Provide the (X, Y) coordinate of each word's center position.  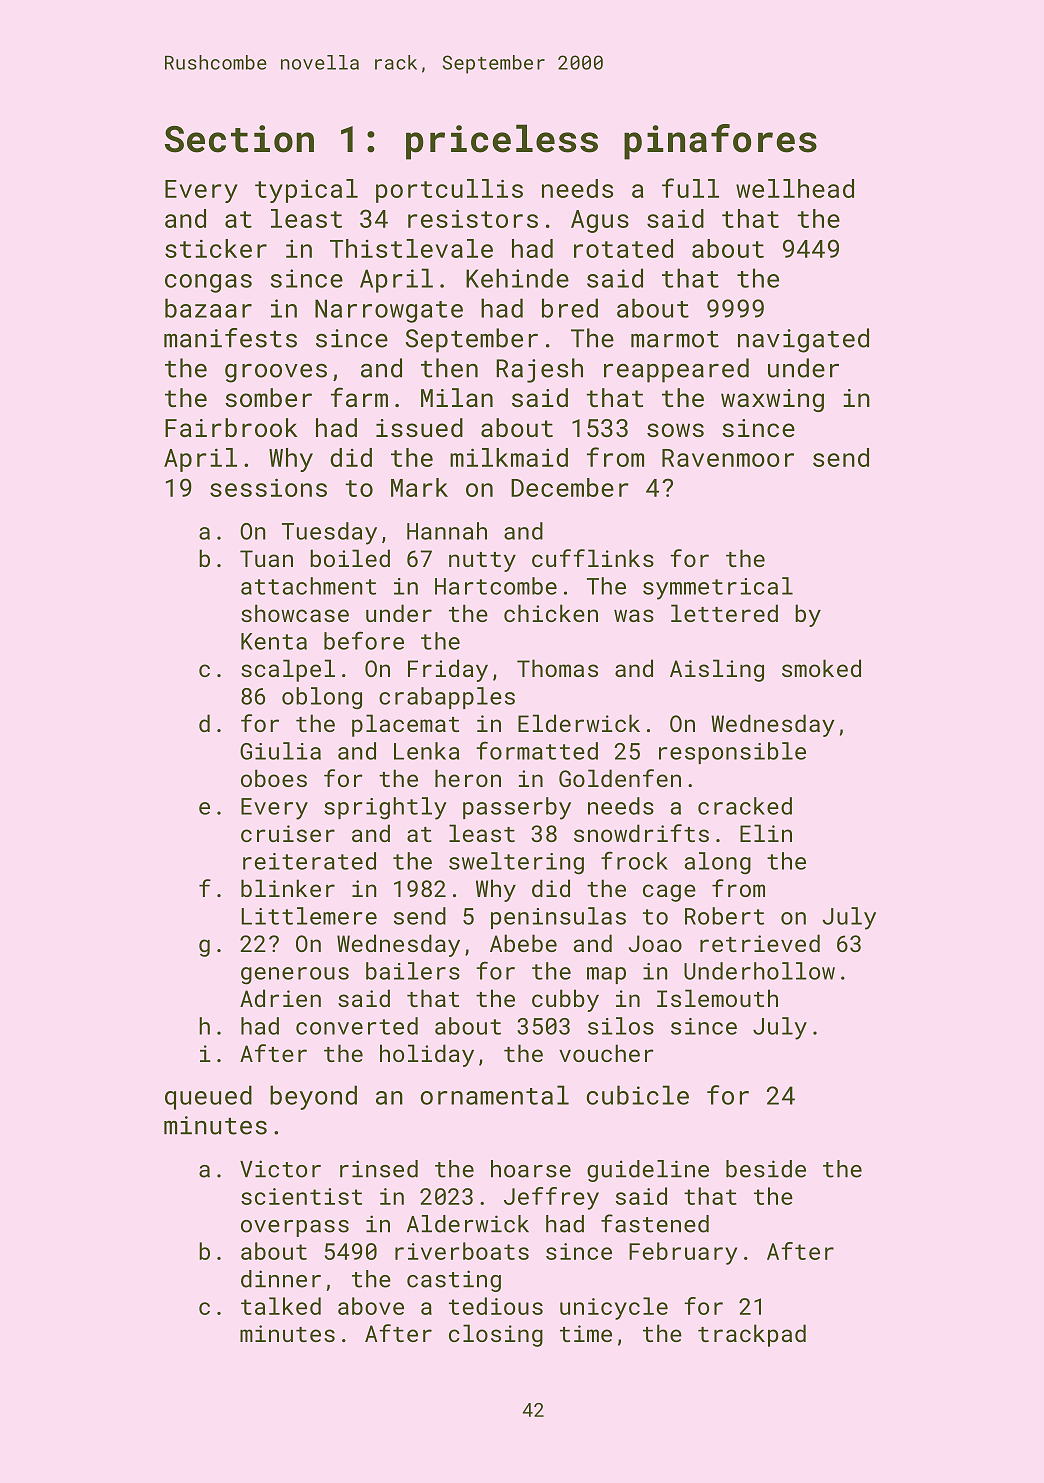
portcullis (449, 191)
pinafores (720, 142)
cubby (565, 1000)
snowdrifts (641, 833)
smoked (821, 668)
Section (239, 139)
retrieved (760, 943)
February (683, 1253)
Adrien (280, 998)
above (371, 1306)
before (364, 640)
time (586, 1333)
